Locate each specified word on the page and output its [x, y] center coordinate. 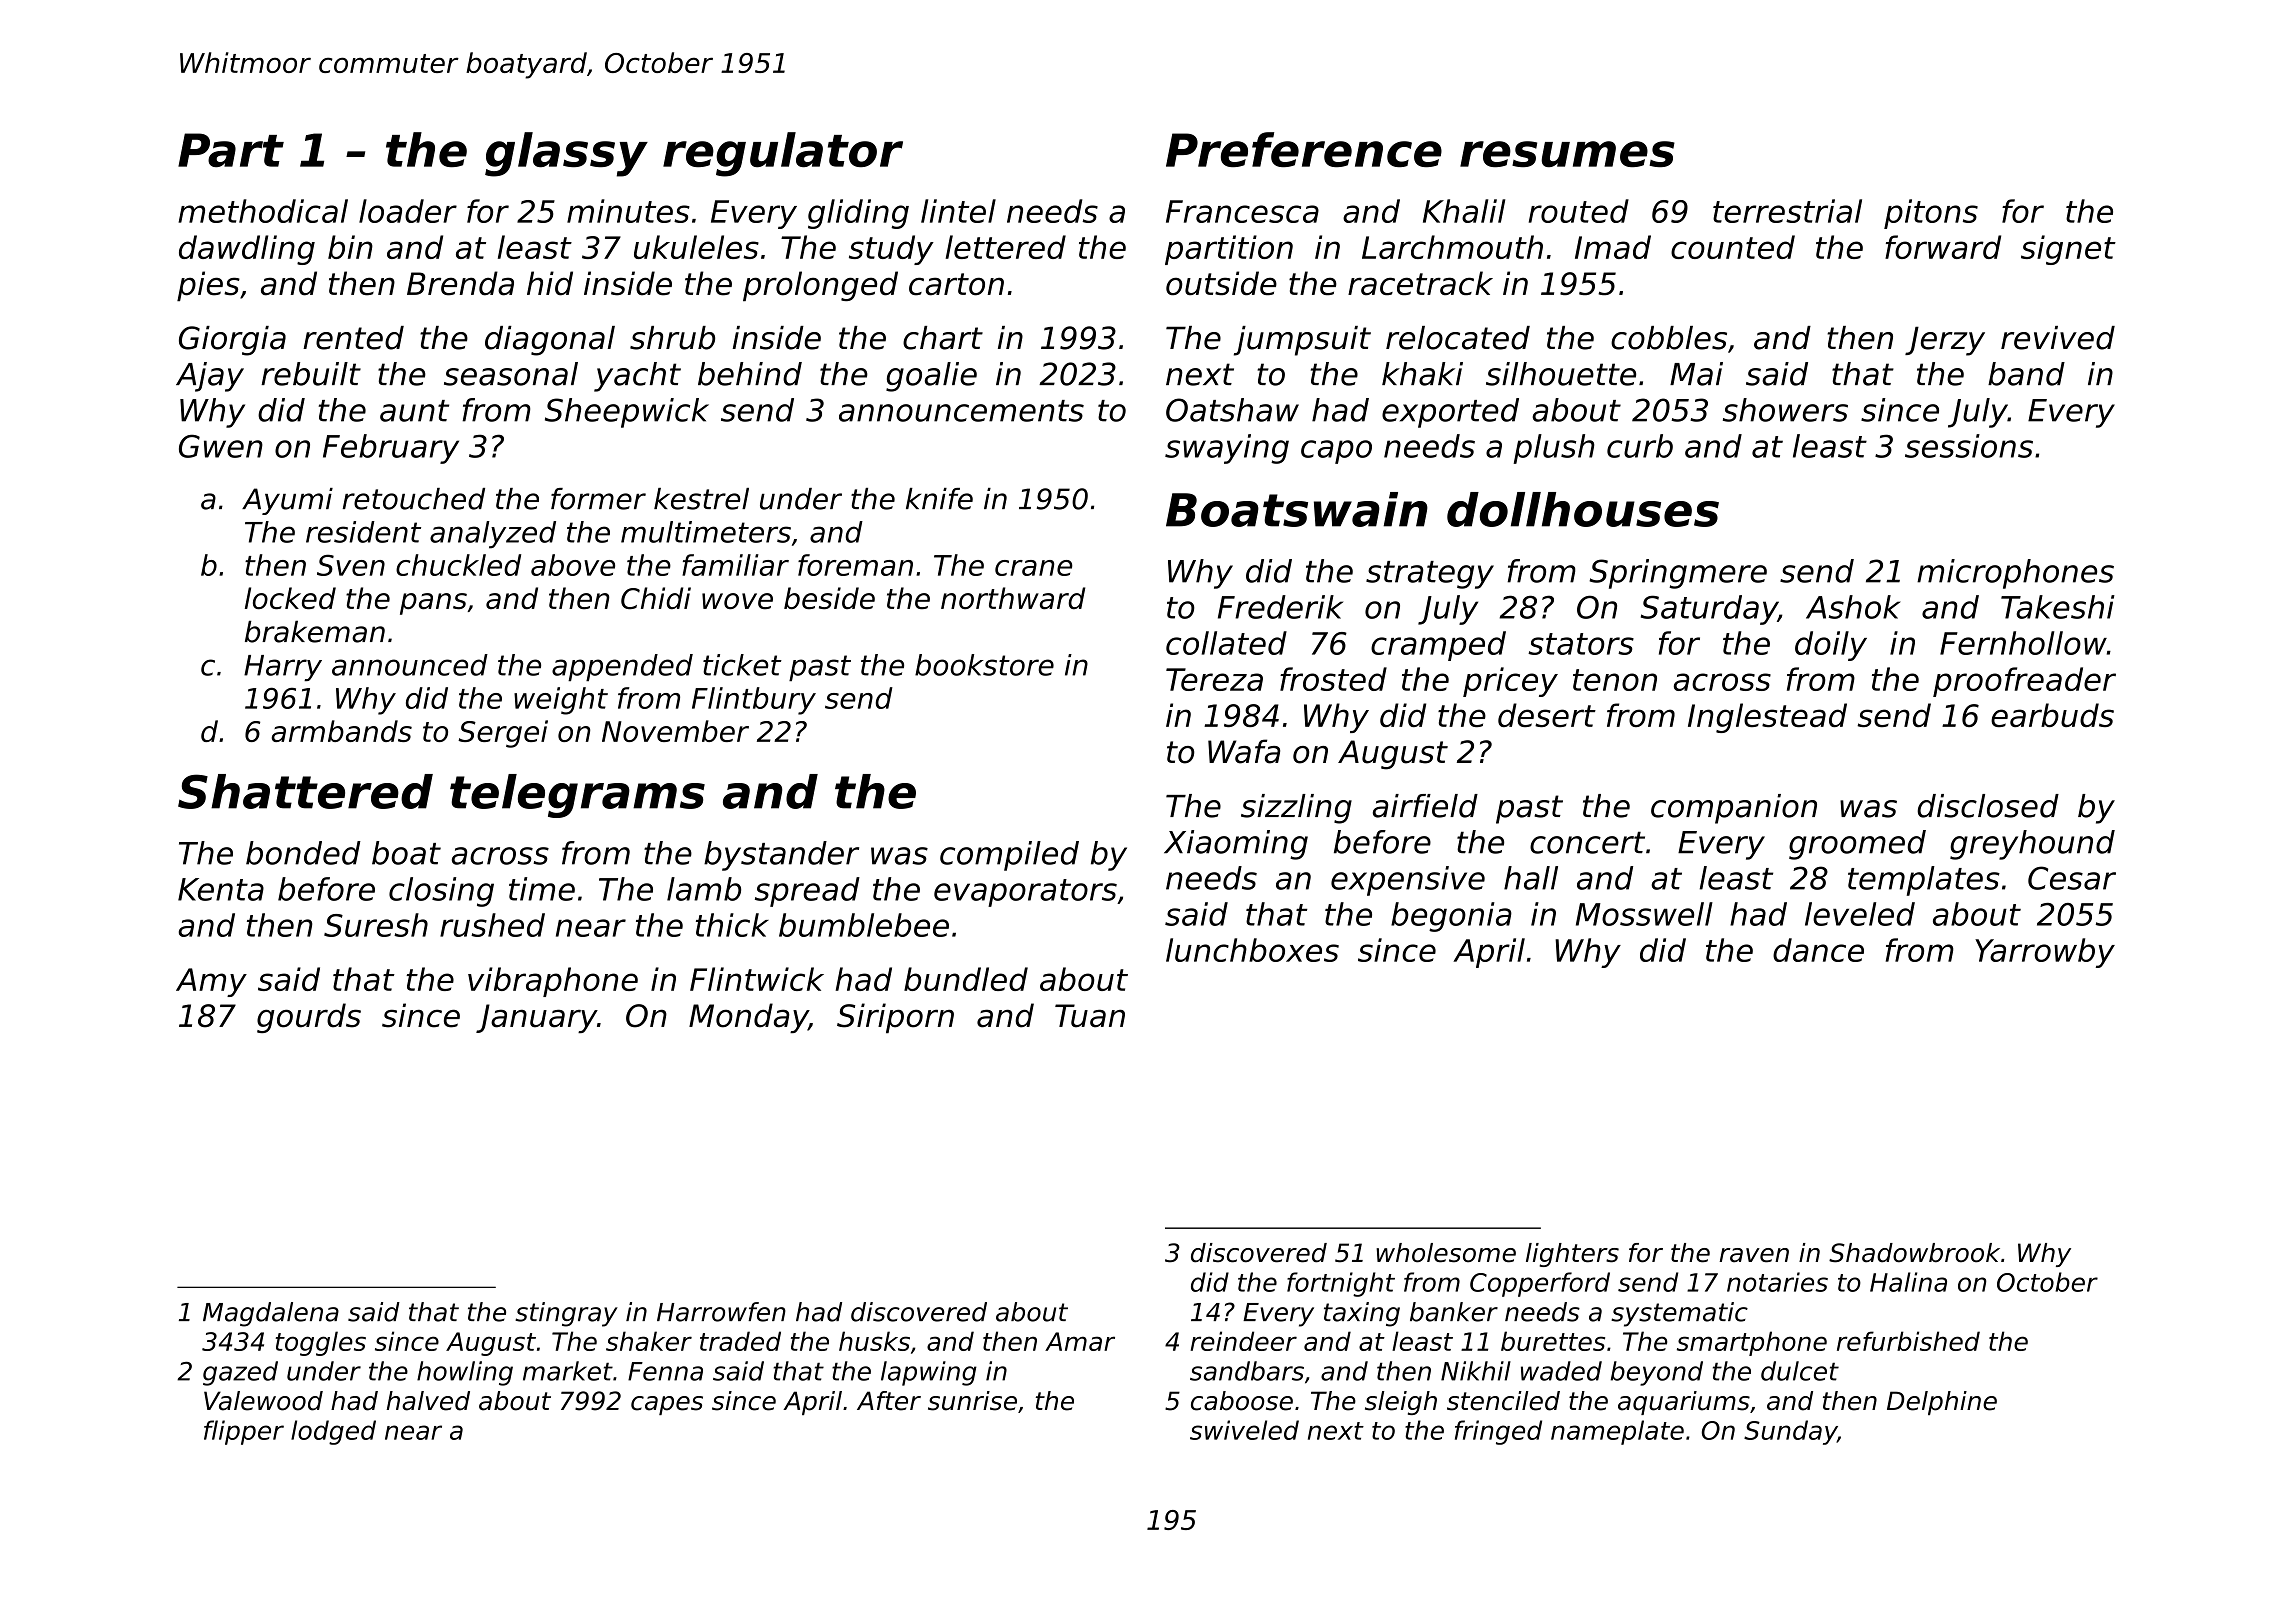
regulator [783, 154]
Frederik [1280, 607]
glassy [566, 154]
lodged [333, 1432]
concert [1587, 843]
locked [290, 598]
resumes [1567, 154]
